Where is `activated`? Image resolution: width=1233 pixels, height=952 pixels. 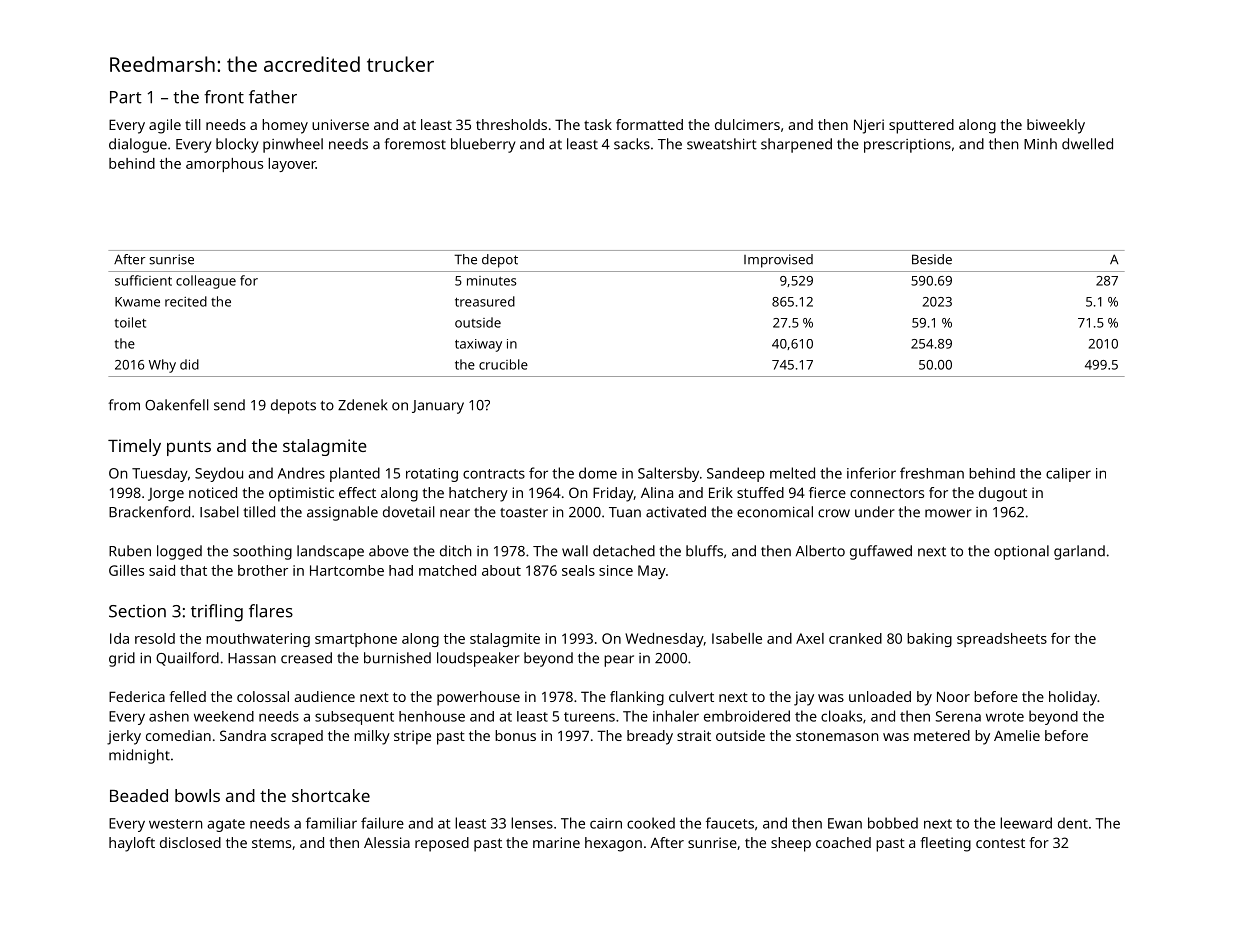
activated is located at coordinates (676, 512).
